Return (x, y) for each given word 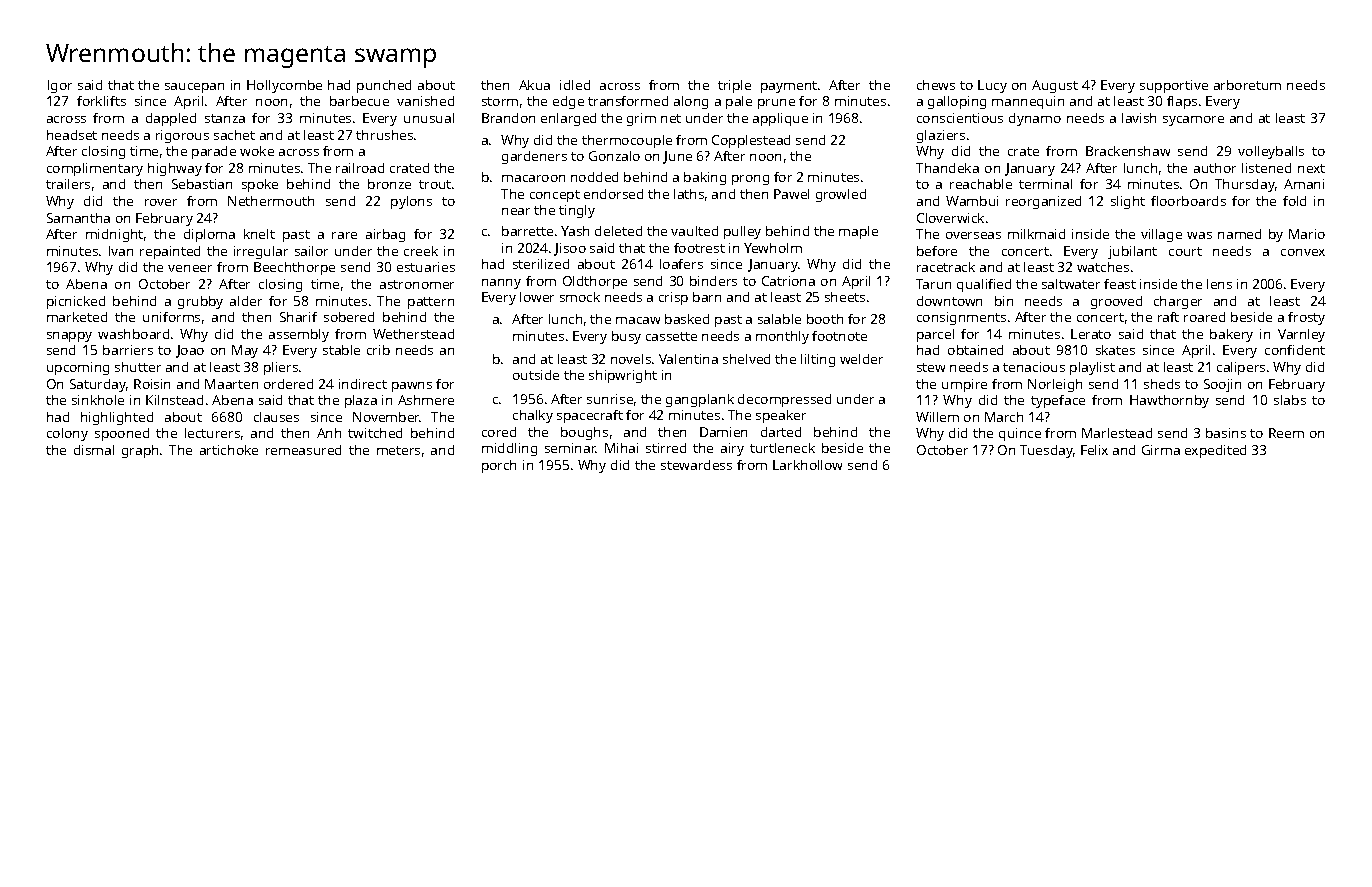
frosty (1306, 318)
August (1055, 86)
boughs (584, 433)
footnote (839, 336)
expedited (1215, 451)
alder (246, 301)
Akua (534, 85)
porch (499, 466)
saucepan (194, 88)
